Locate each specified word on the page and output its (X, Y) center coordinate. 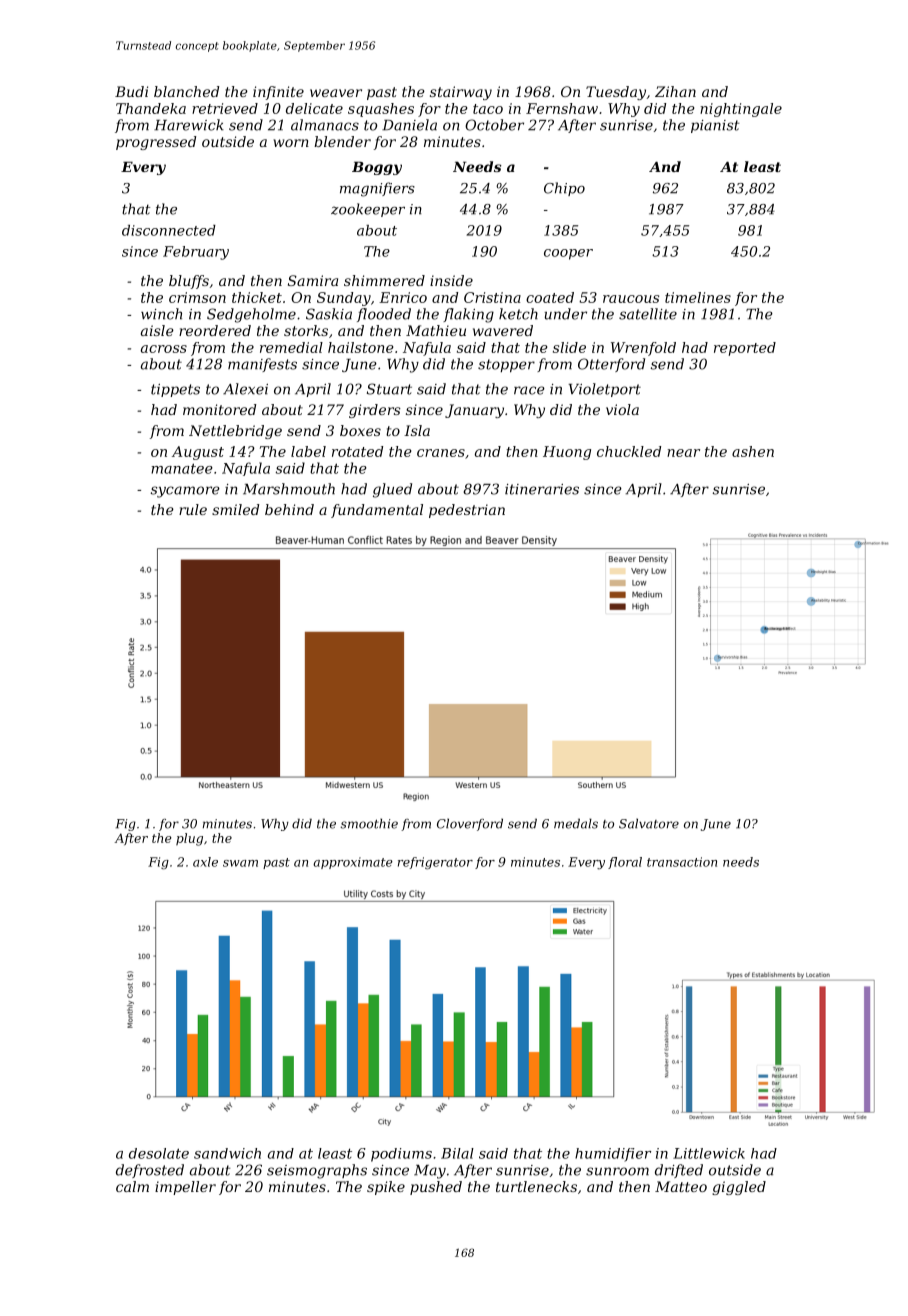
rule (193, 509)
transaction (682, 862)
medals (576, 823)
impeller (185, 1188)
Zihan (675, 91)
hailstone (361, 347)
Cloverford (470, 824)
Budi (131, 91)
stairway (461, 93)
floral (625, 863)
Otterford (611, 365)
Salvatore (649, 823)
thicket (257, 297)
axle (205, 862)
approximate (353, 863)
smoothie (369, 823)
